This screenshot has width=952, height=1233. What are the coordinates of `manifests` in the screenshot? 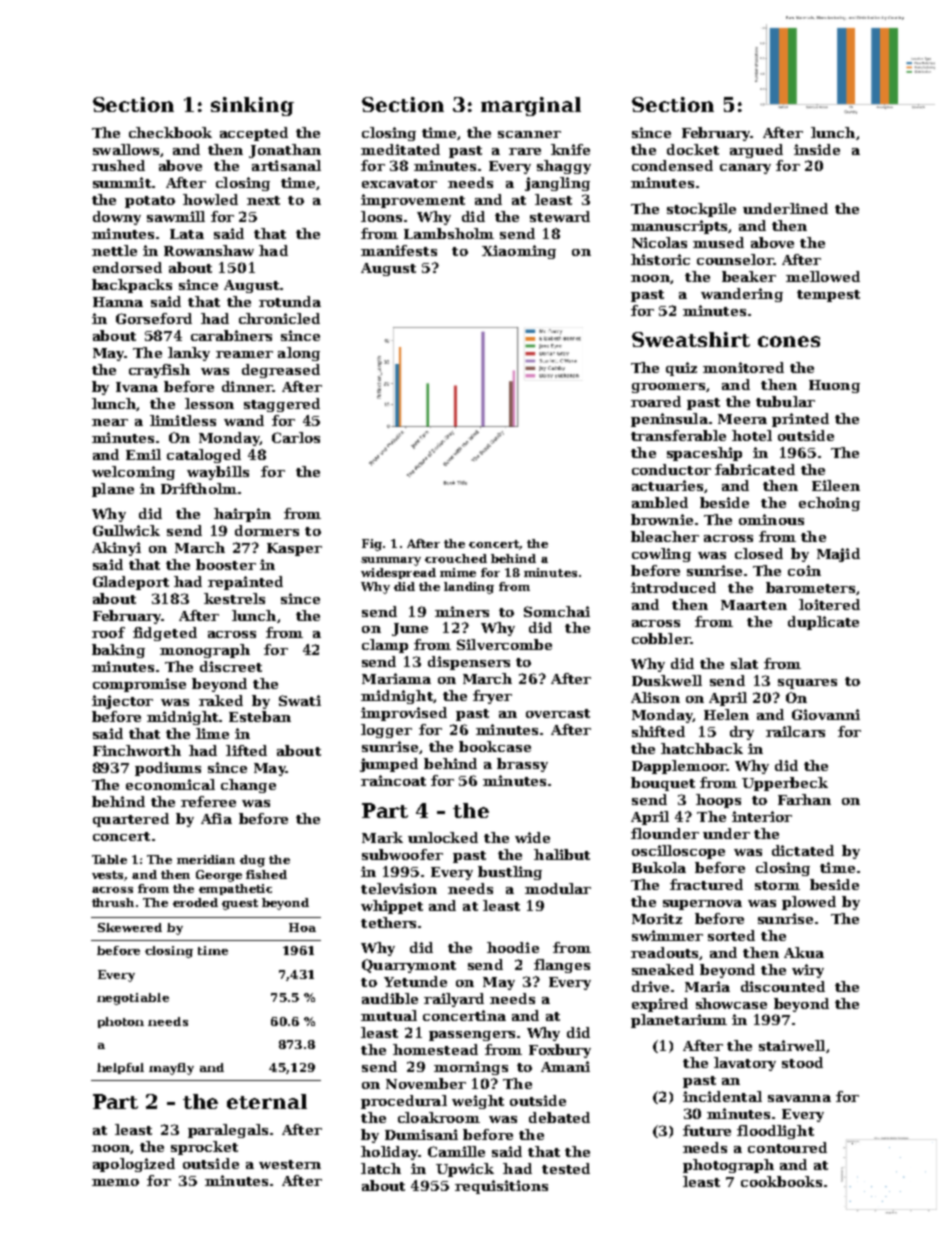 It's located at (399, 250).
